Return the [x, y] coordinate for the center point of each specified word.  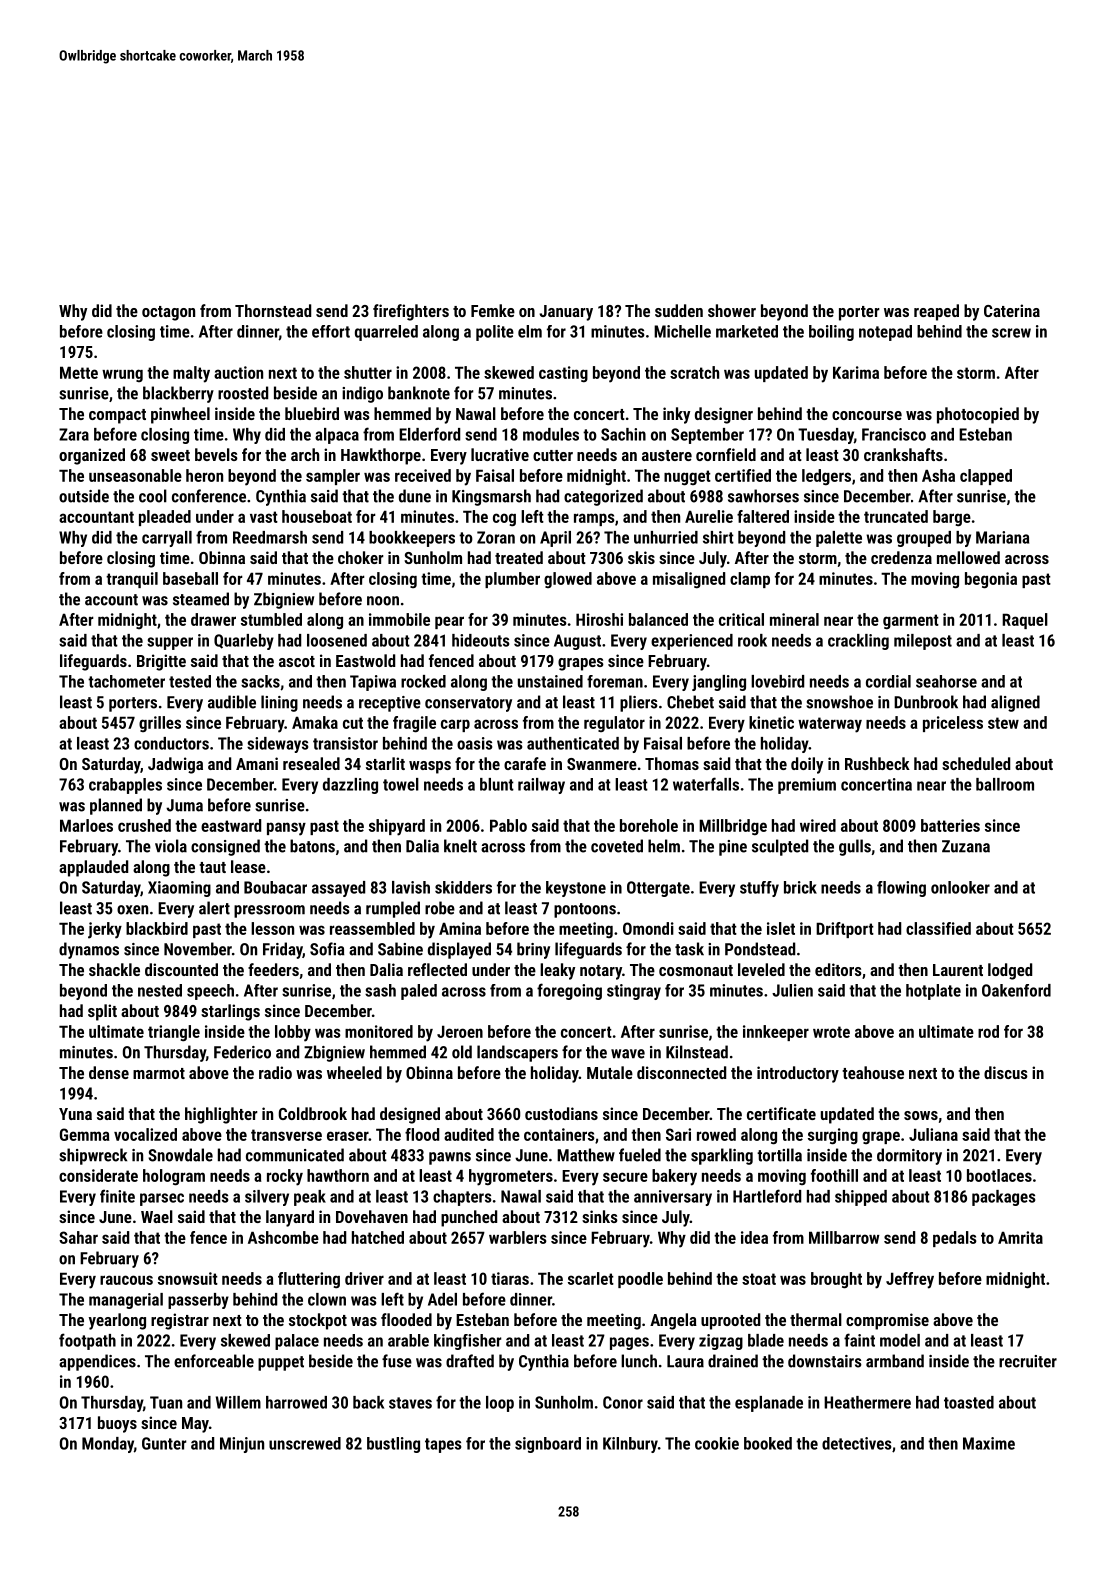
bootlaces [999, 1175]
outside [84, 496]
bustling [393, 1445]
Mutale [610, 1072]
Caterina [1012, 310]
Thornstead [273, 310]
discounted [181, 969]
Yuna [75, 1114]
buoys [117, 1424]
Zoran [496, 537]
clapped [986, 477]
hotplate [933, 992]
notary [601, 972]
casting [563, 374]
